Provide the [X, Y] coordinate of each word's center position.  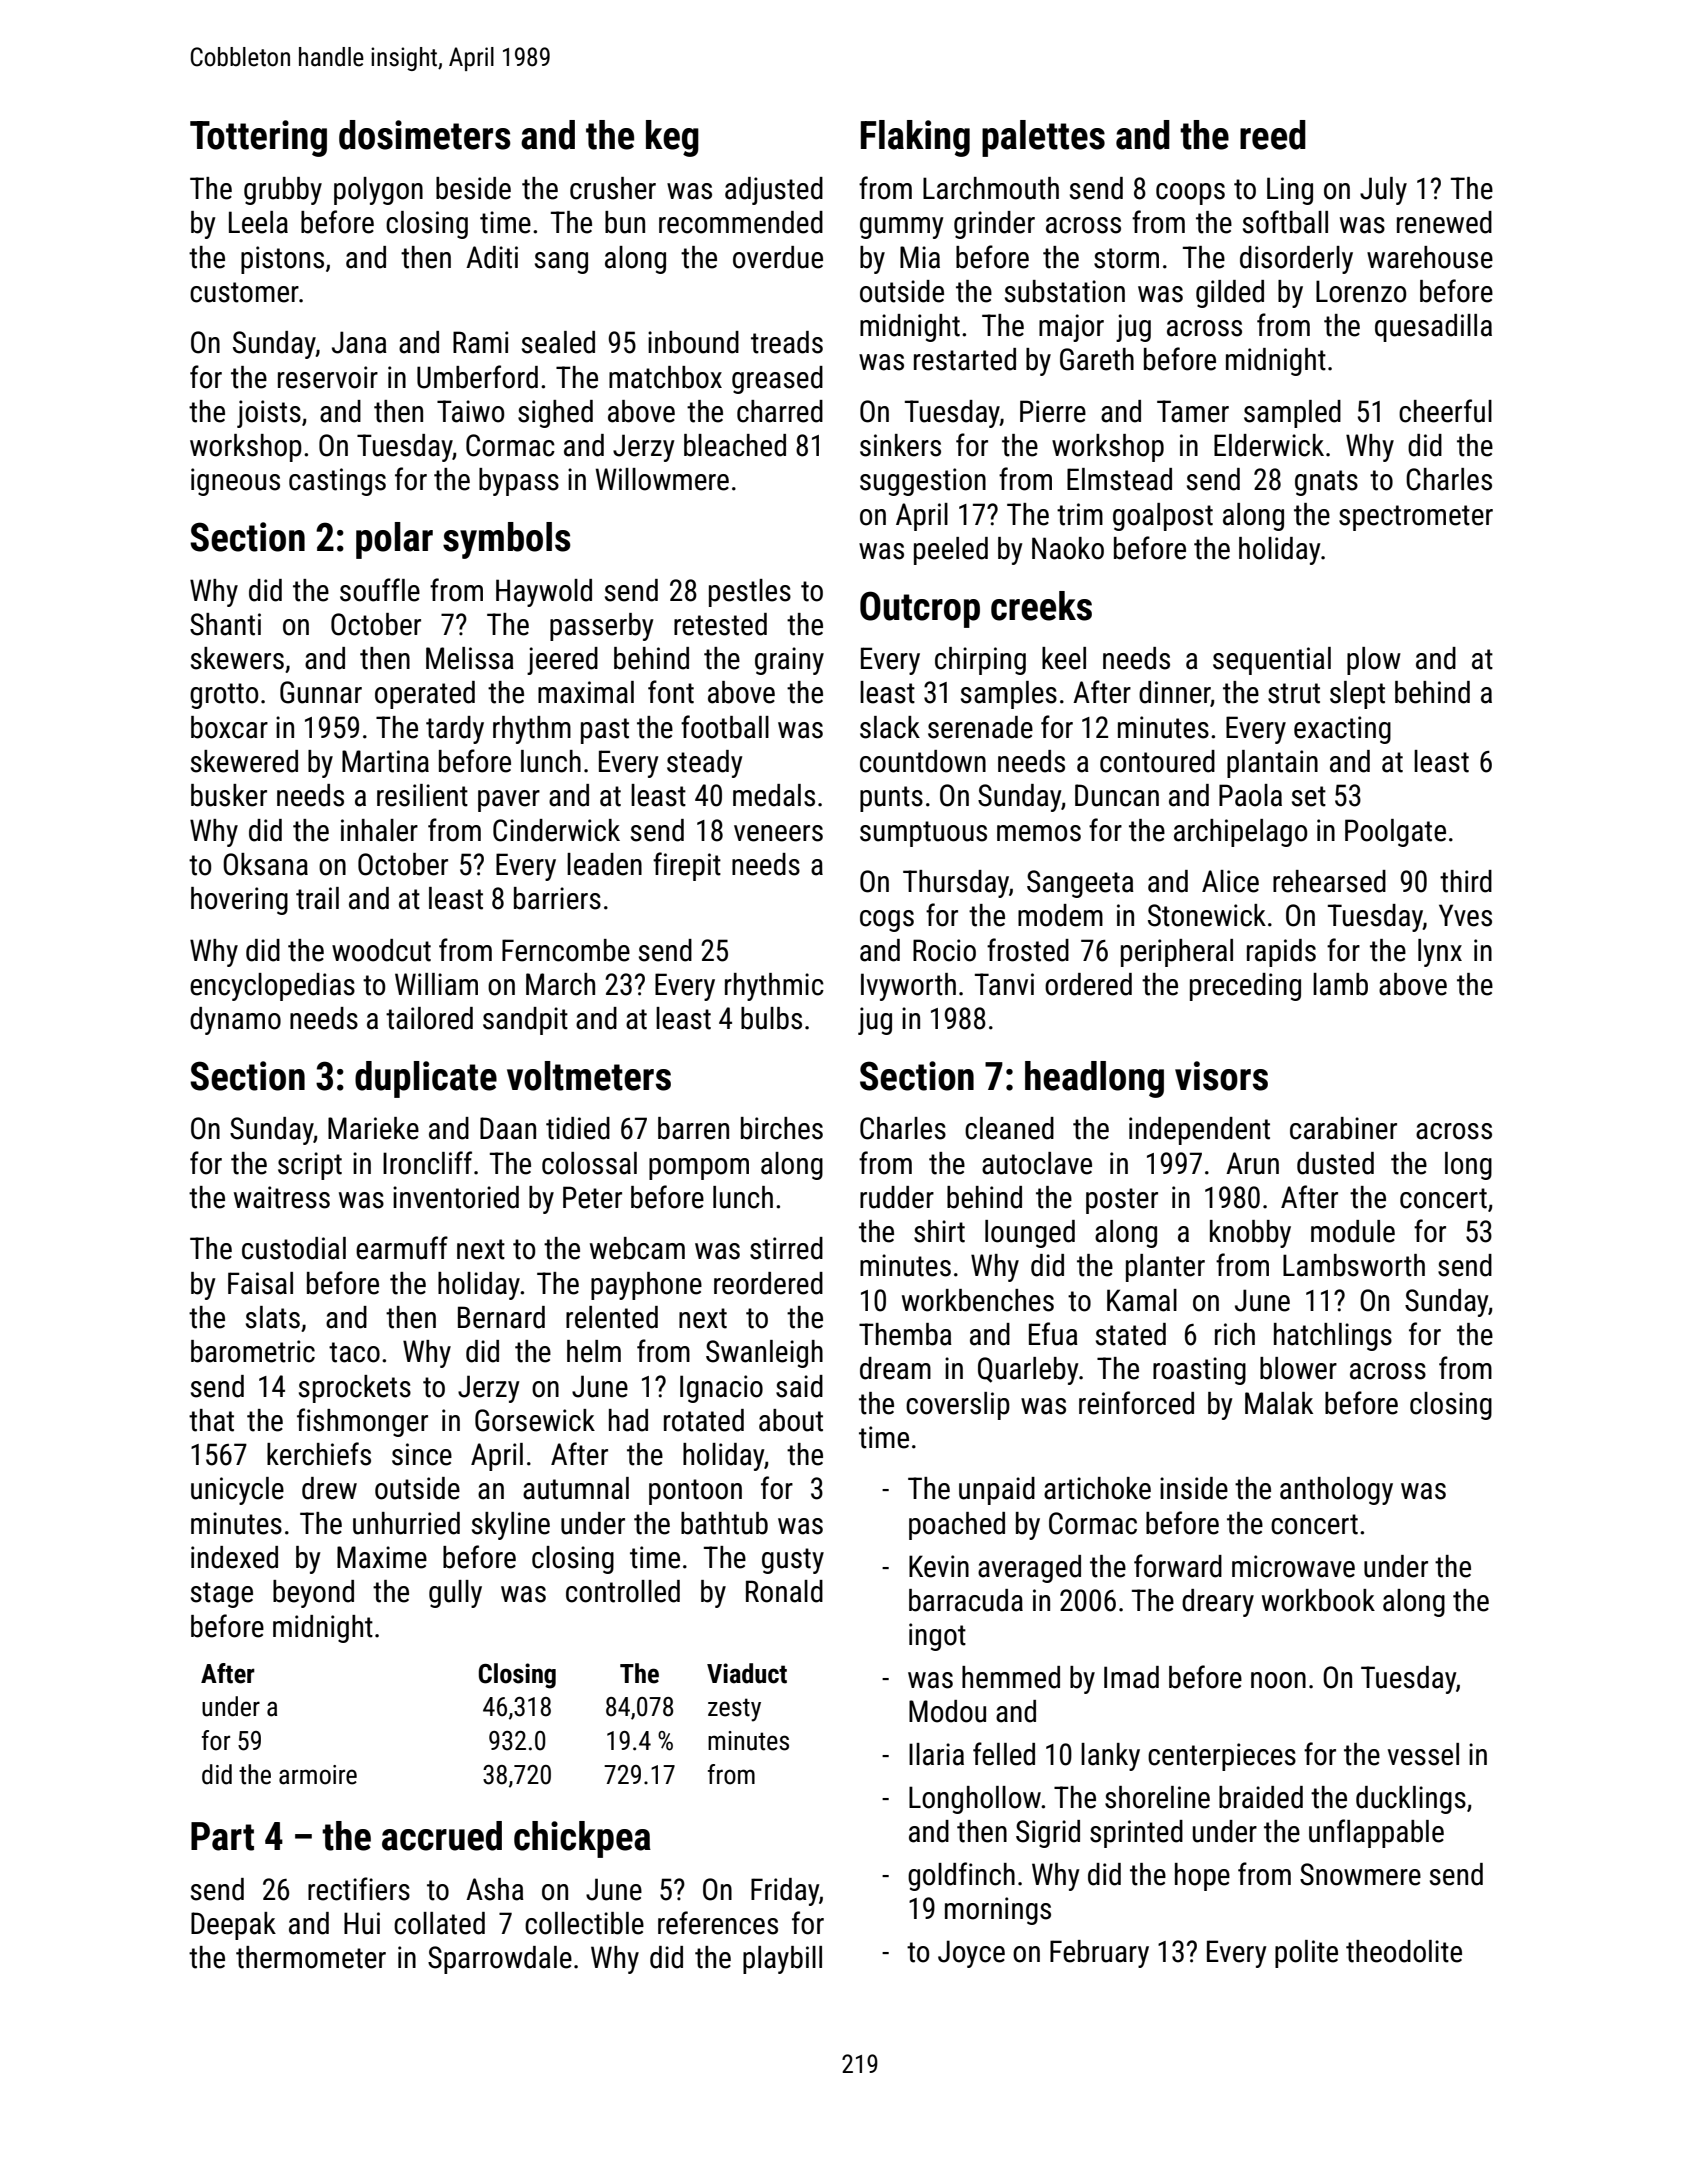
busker [229, 795]
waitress [282, 1197]
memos [1039, 833]
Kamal [1142, 1300]
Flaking [915, 138]
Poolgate [1395, 833]
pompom [699, 1169]
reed [1273, 135]
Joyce [971, 1954]
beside [473, 188]
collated [439, 1923]
